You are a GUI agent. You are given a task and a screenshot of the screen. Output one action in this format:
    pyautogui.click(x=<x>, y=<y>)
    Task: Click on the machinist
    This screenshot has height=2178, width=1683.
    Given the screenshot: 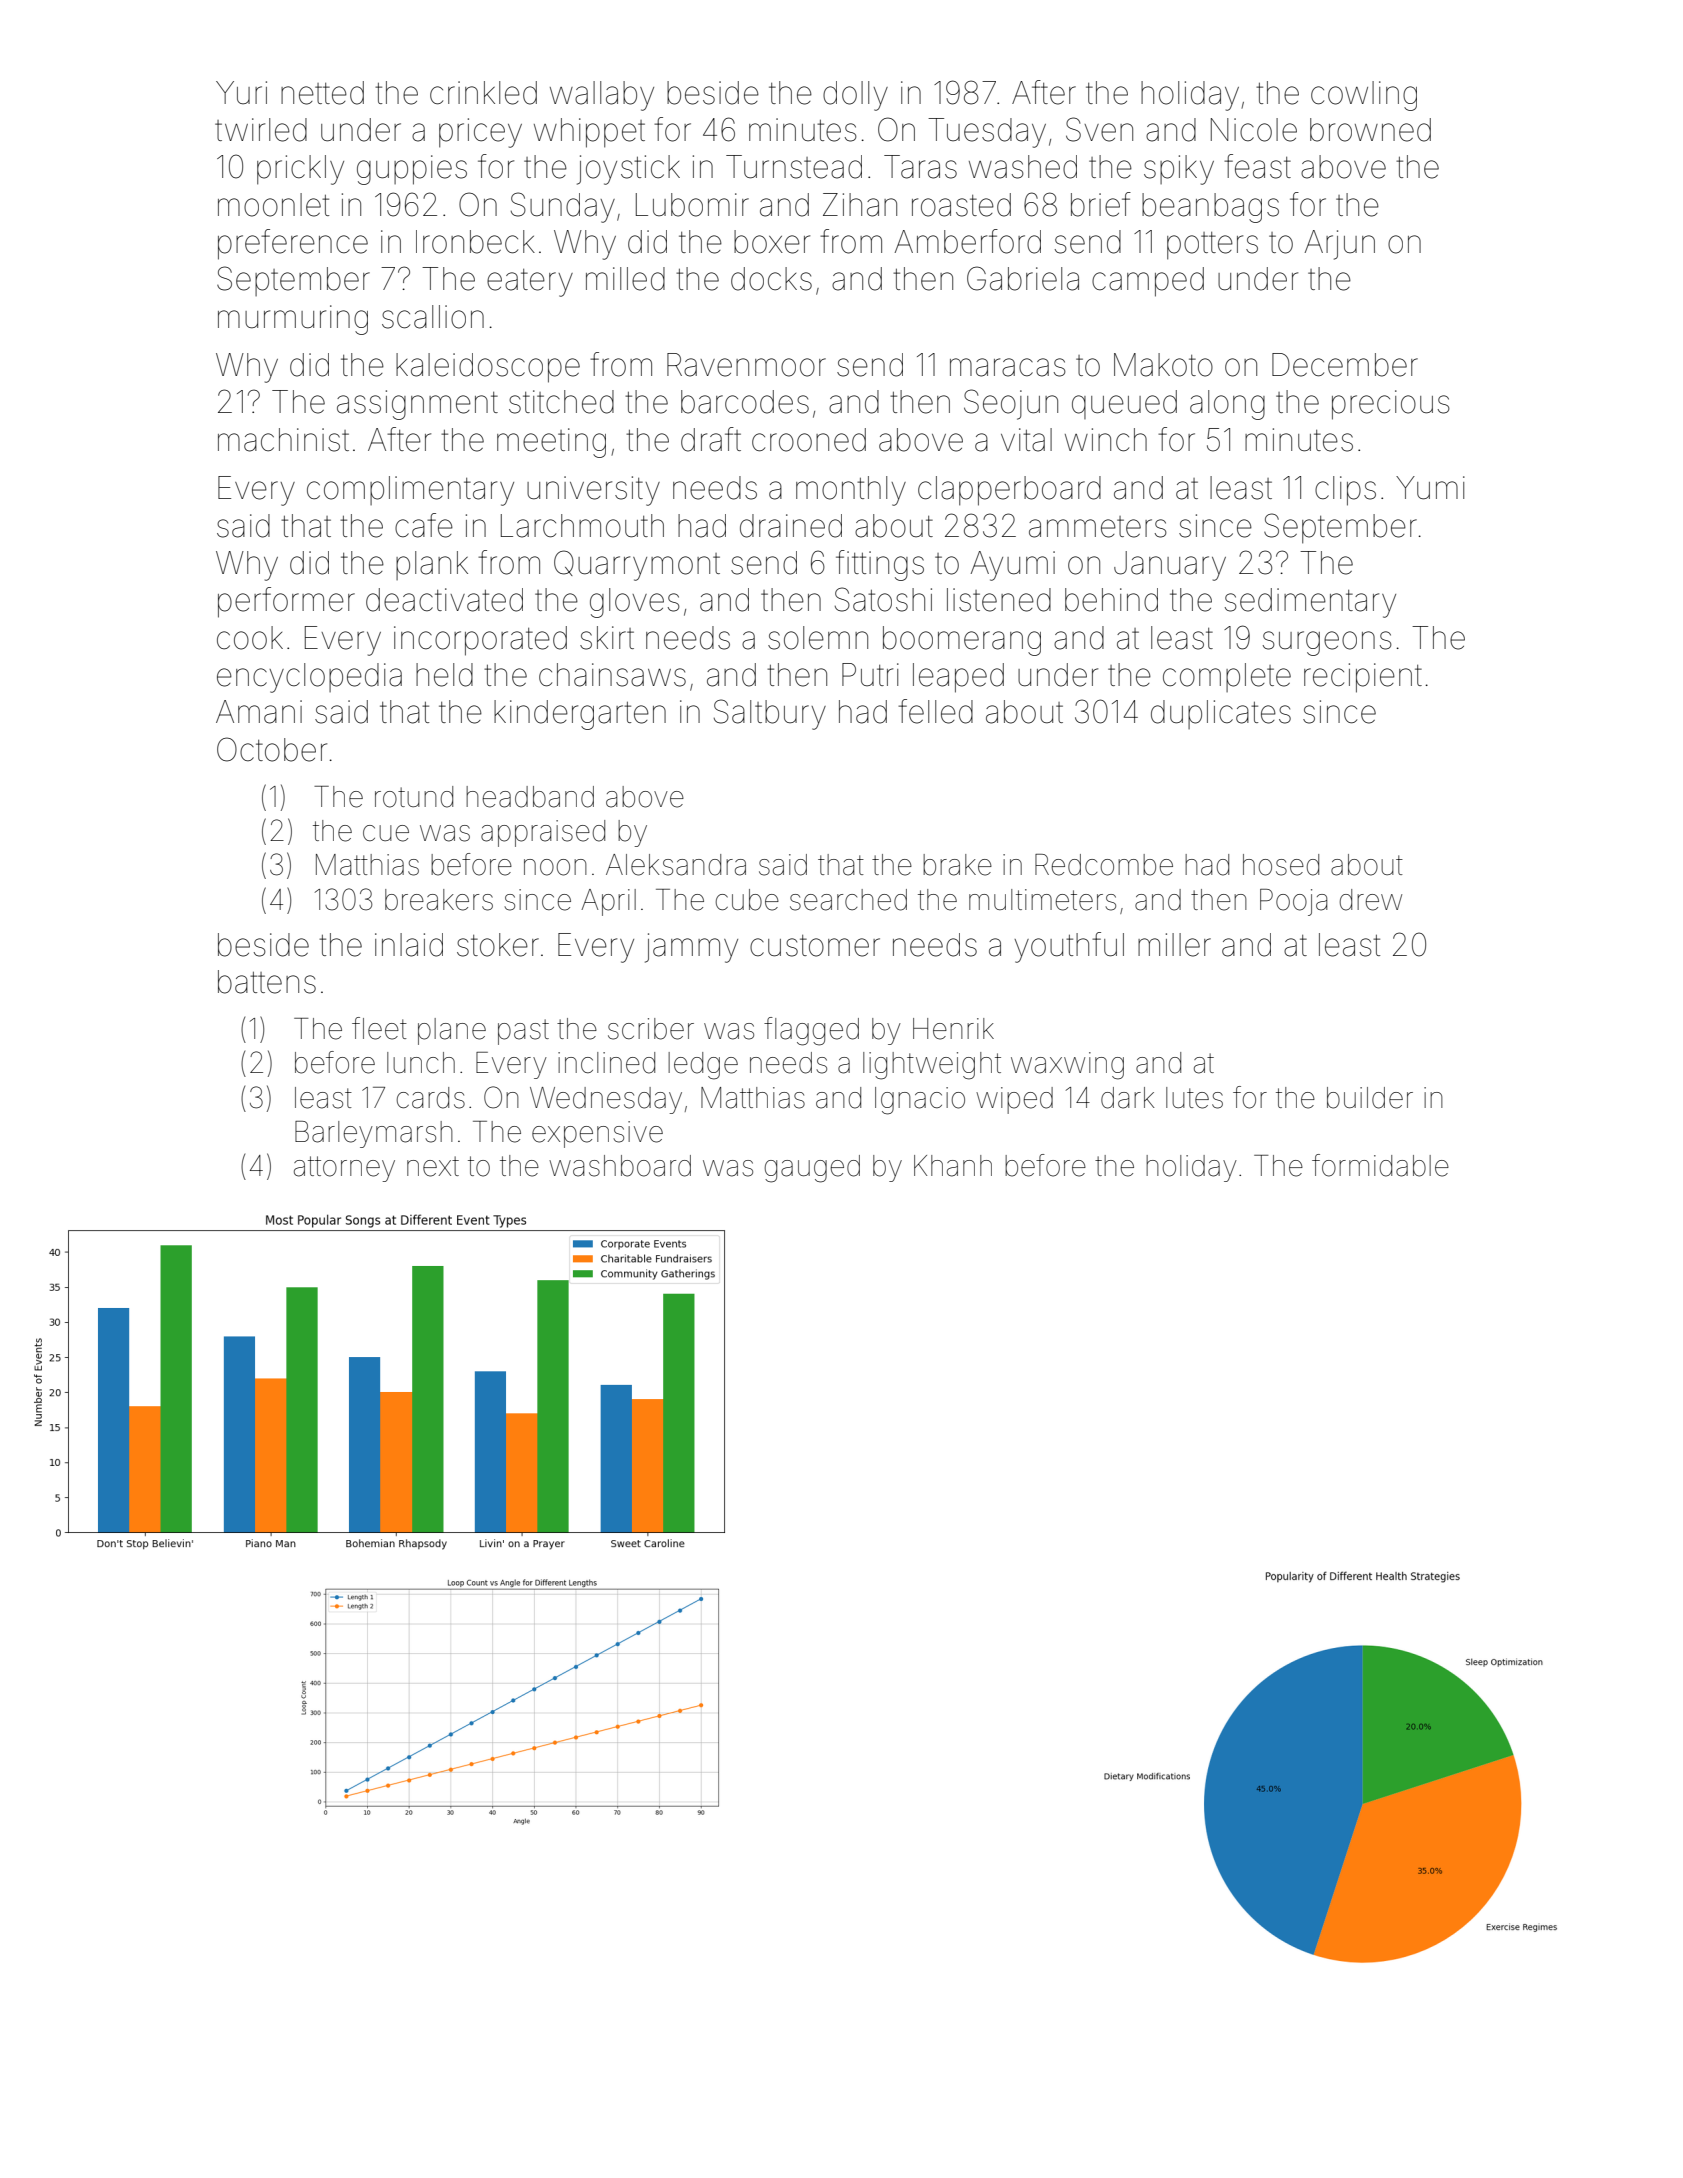 What is the action you would take?
    pyautogui.click(x=283, y=440)
